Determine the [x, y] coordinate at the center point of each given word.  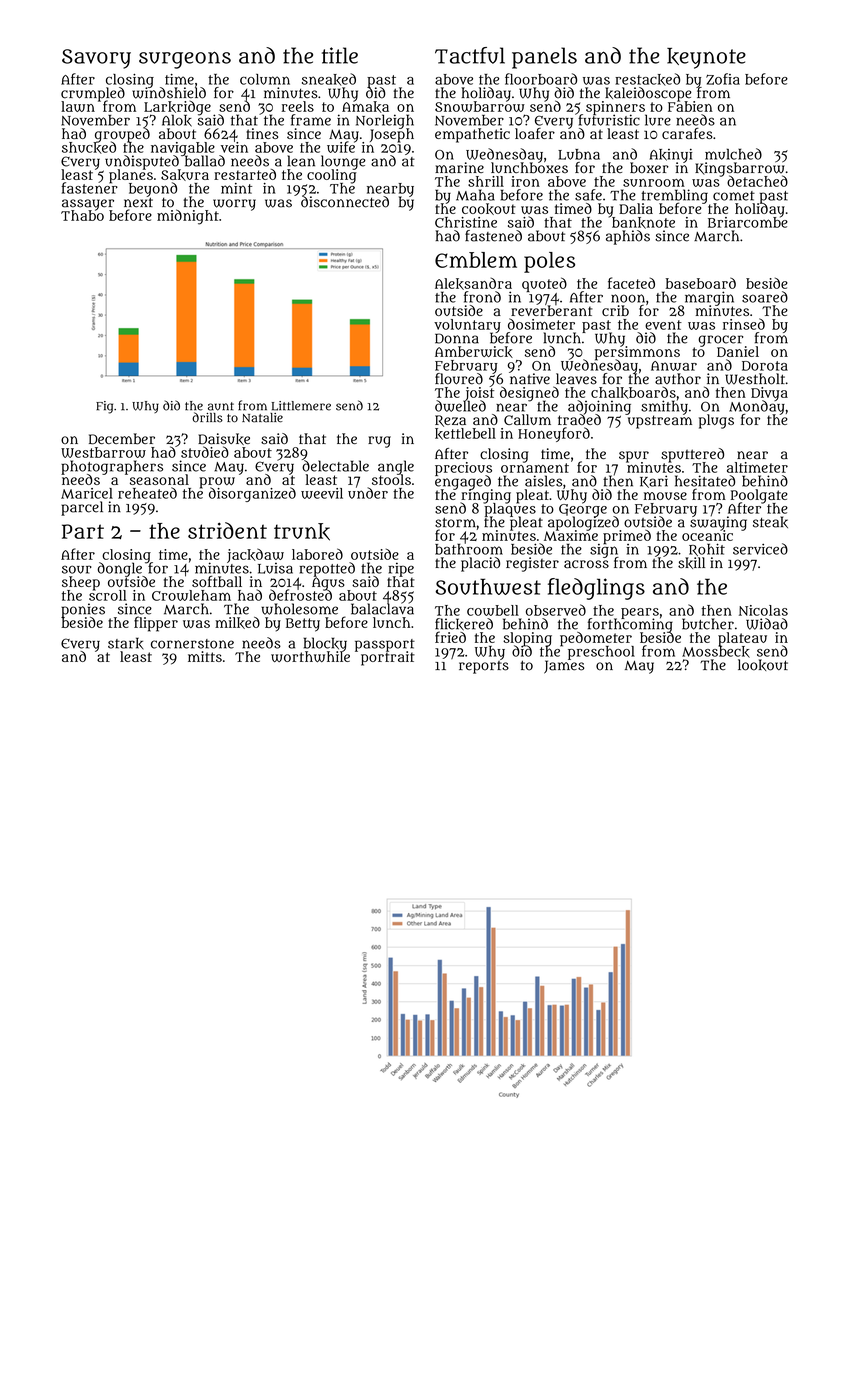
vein [234, 147]
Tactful [470, 55]
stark [126, 643]
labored [317, 554]
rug [379, 442]
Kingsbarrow [740, 169]
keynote [706, 58]
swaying [718, 523]
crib [615, 310]
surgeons [185, 60]
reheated [147, 493]
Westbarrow [103, 452]
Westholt [755, 379]
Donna [457, 338]
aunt [221, 406]
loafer [535, 133]
